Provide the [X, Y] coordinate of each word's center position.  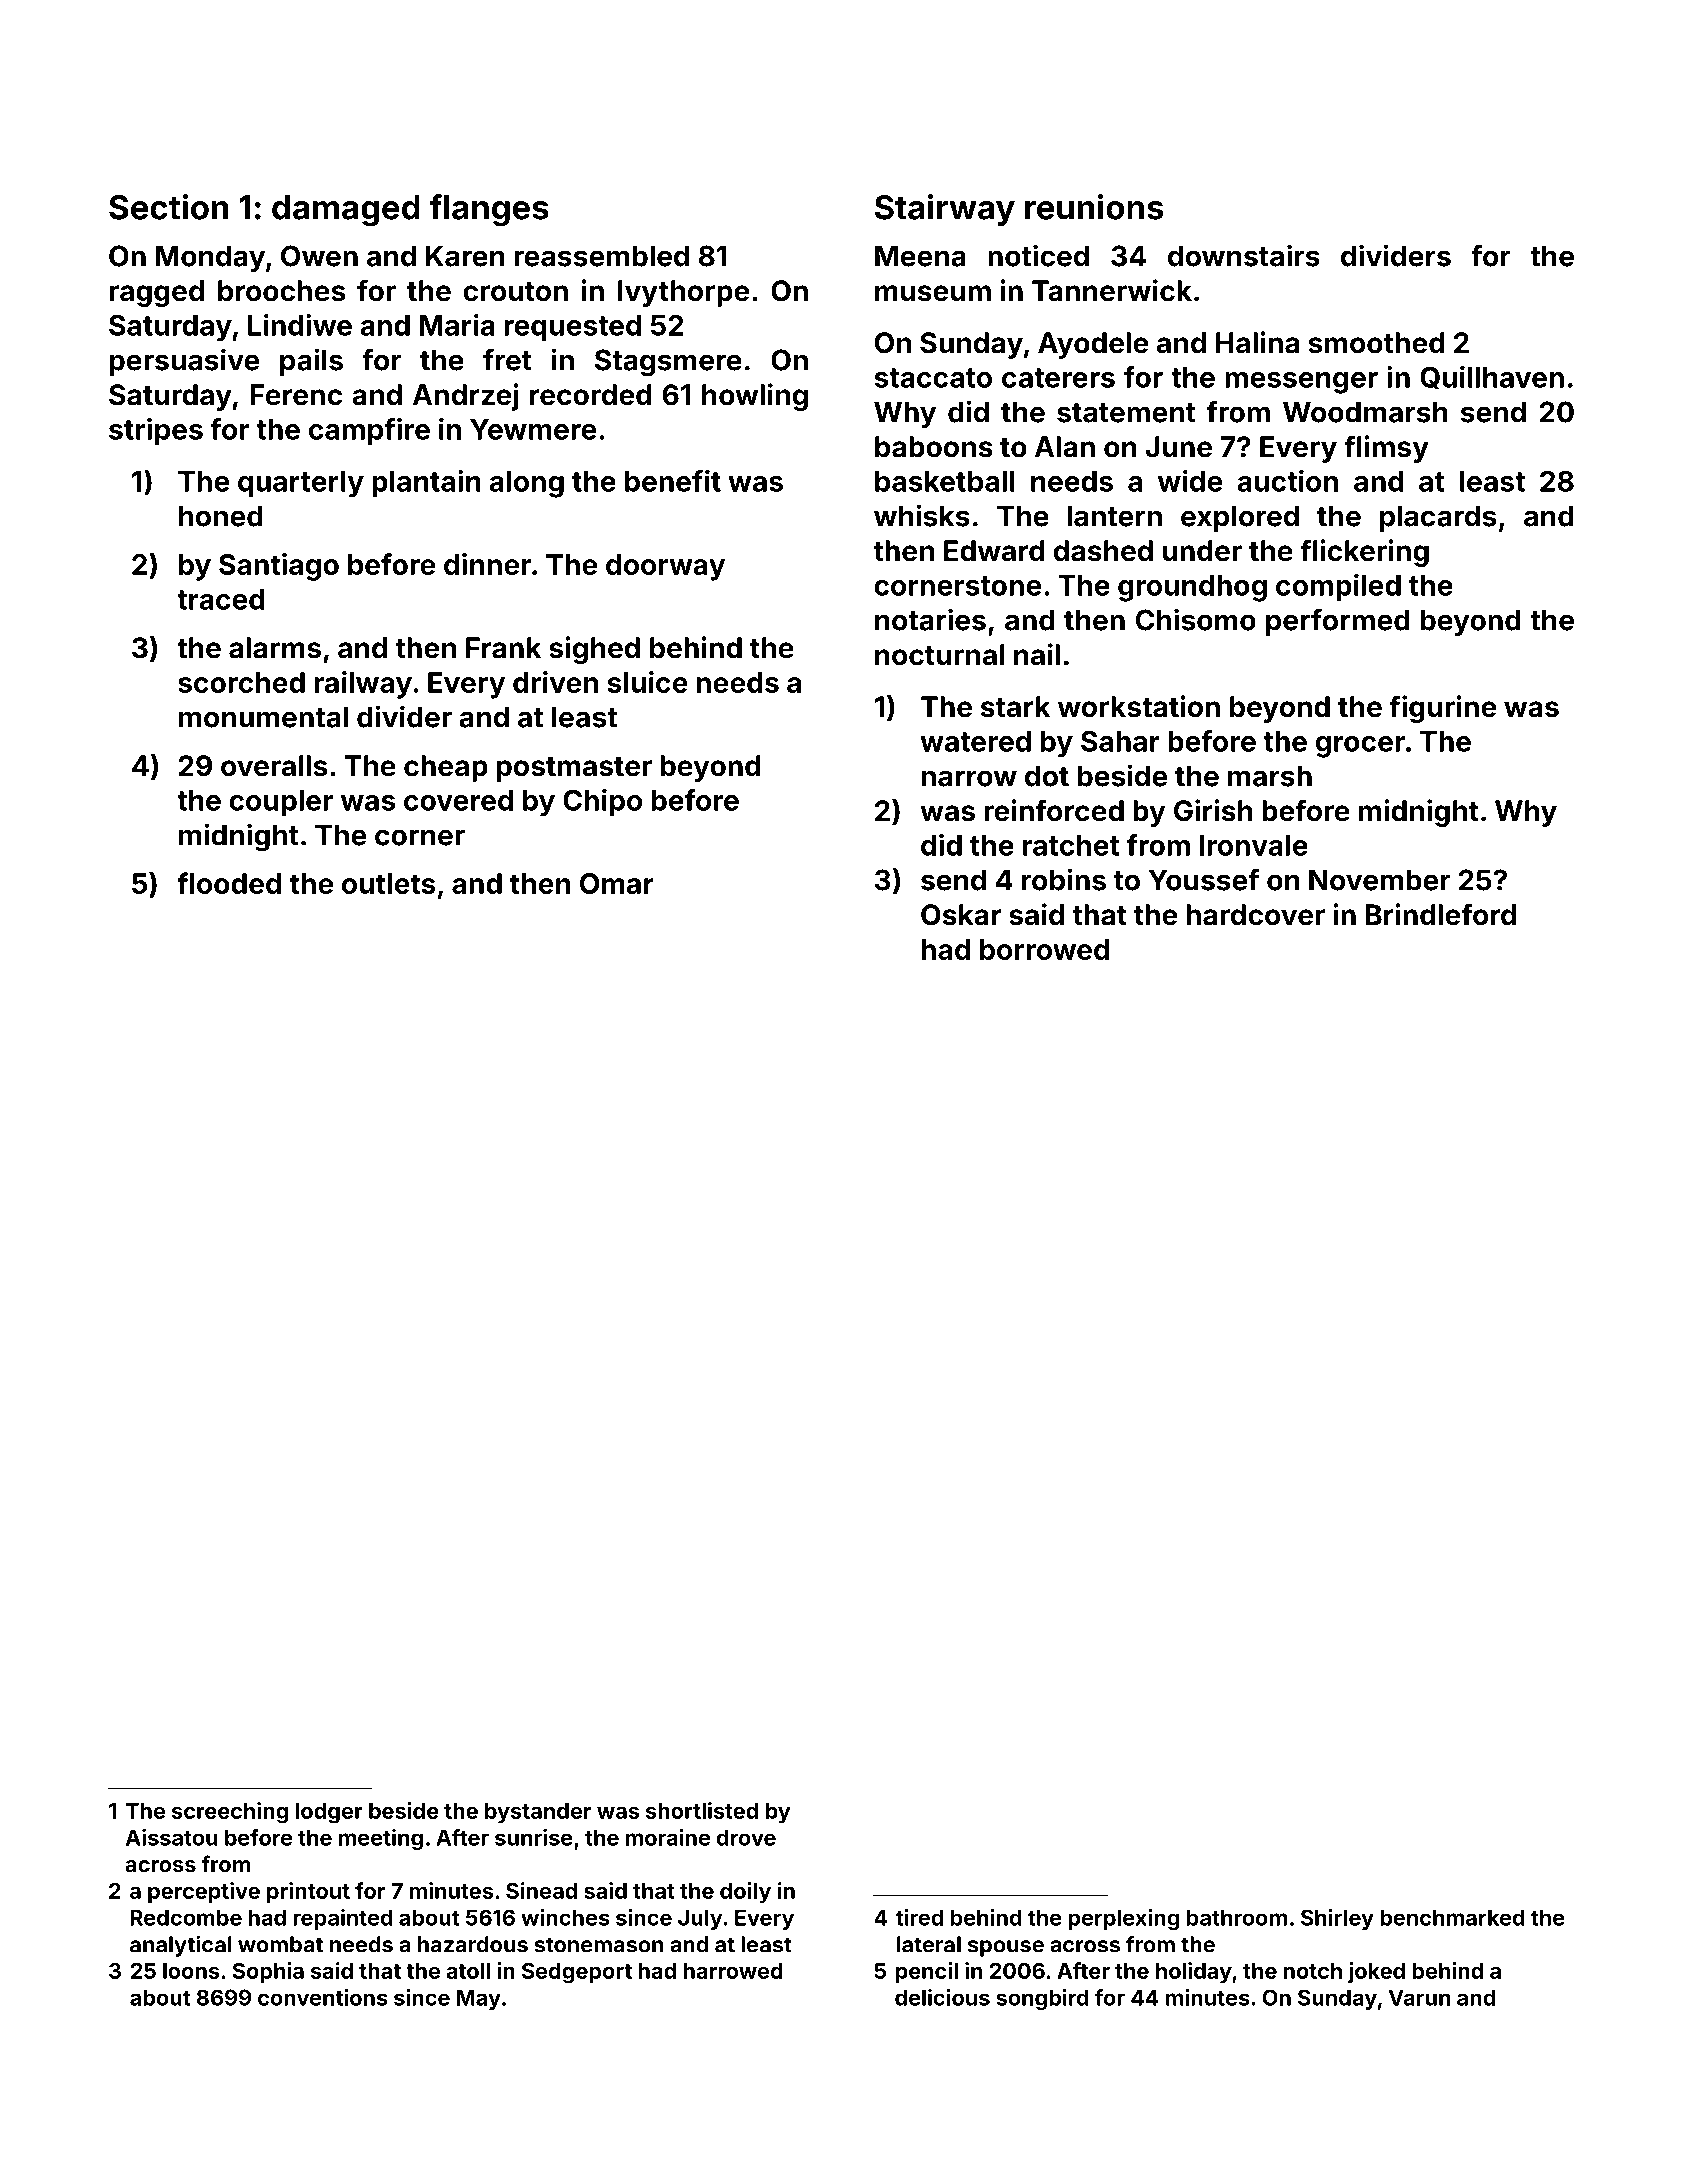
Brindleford [1441, 914]
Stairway [945, 210]
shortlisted [702, 1810]
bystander [538, 1813]
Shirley [1337, 1919]
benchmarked [1452, 1917]
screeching [230, 1813]
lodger [329, 1813]
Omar [617, 883]
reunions [1094, 207]
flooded [229, 883]
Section [168, 207]
